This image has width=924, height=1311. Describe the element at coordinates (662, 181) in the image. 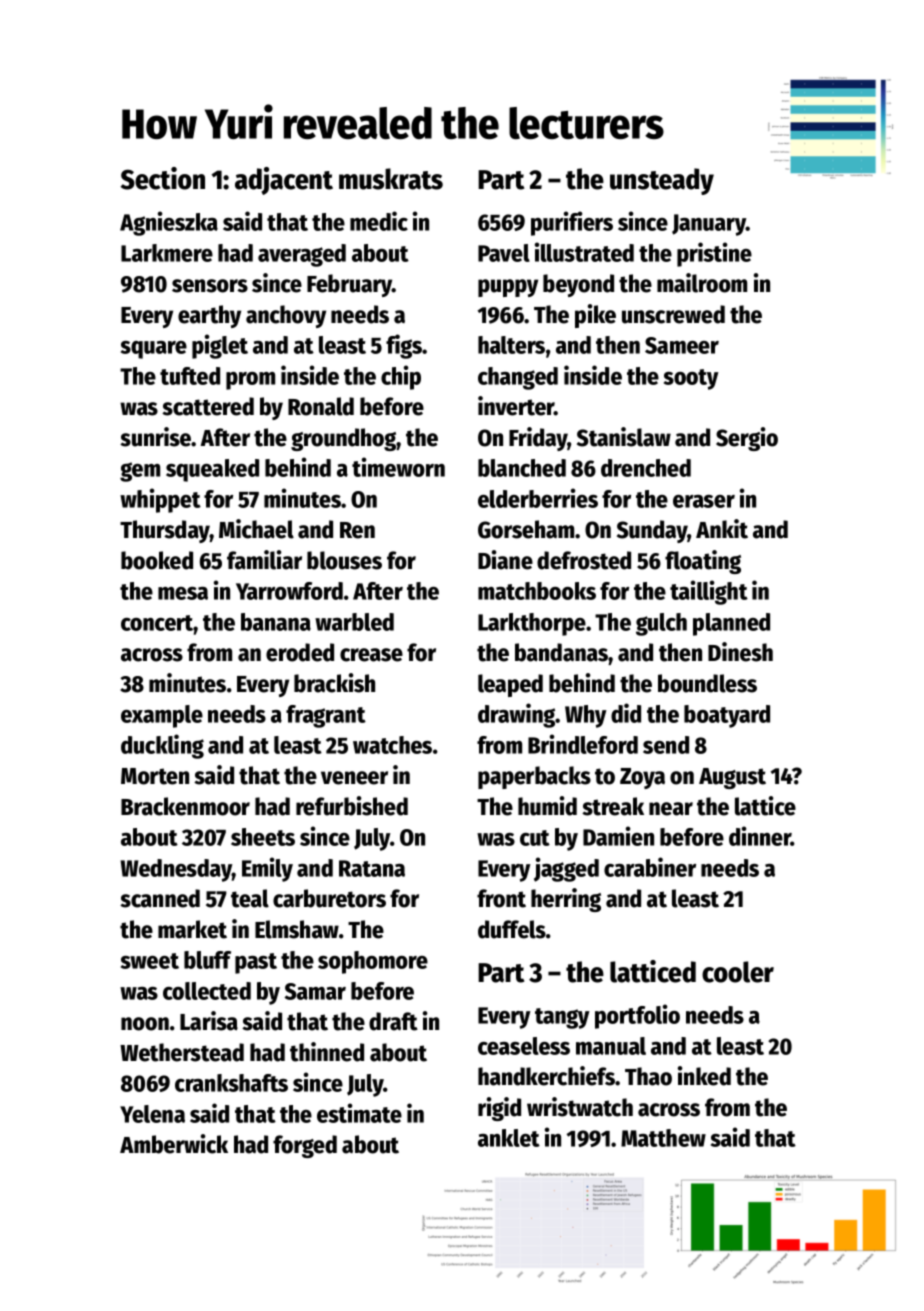

I see `unsteady` at that location.
